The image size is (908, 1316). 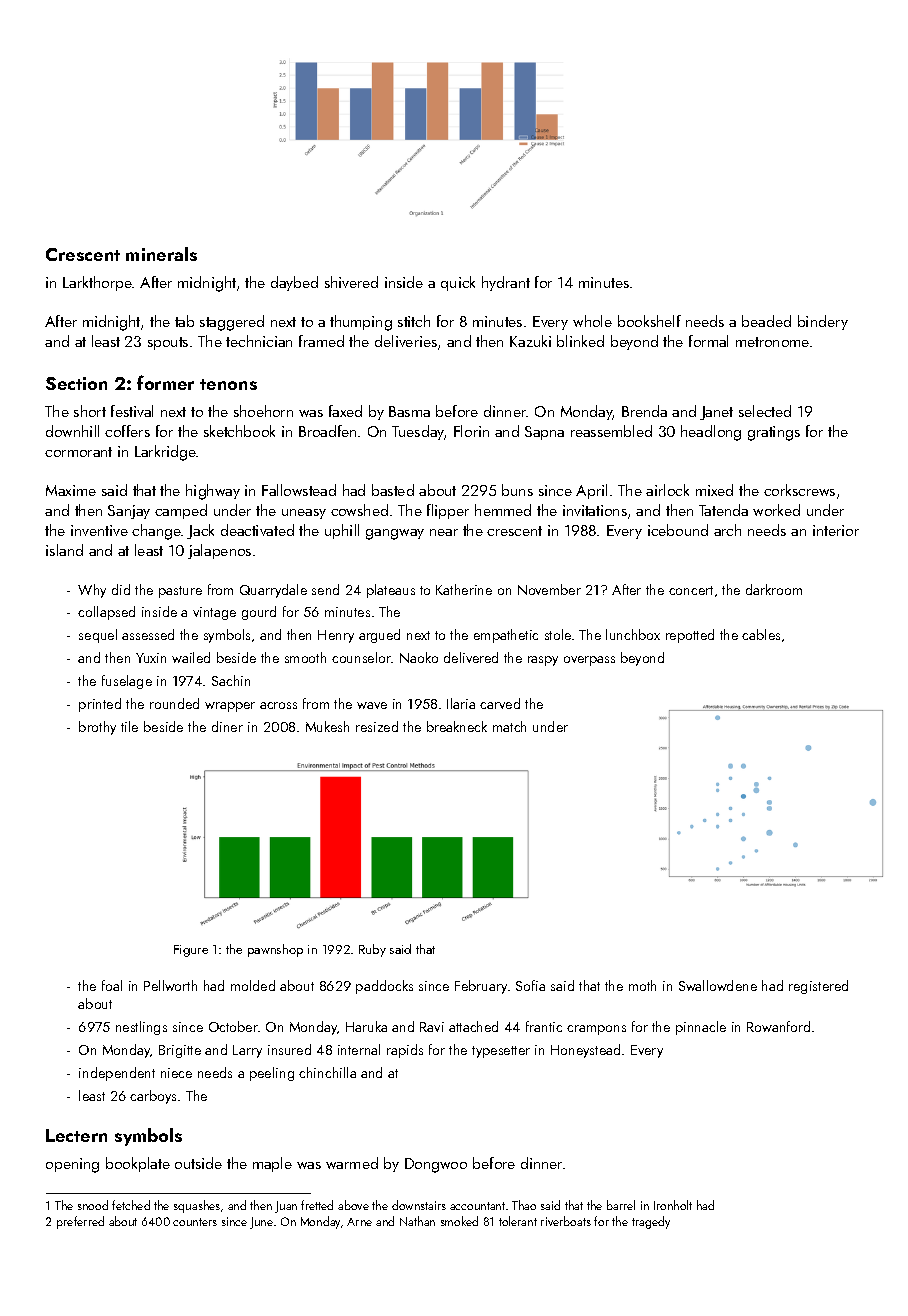 What do you see at coordinates (275, 950) in the screenshot?
I see `pawnshop` at bounding box center [275, 950].
